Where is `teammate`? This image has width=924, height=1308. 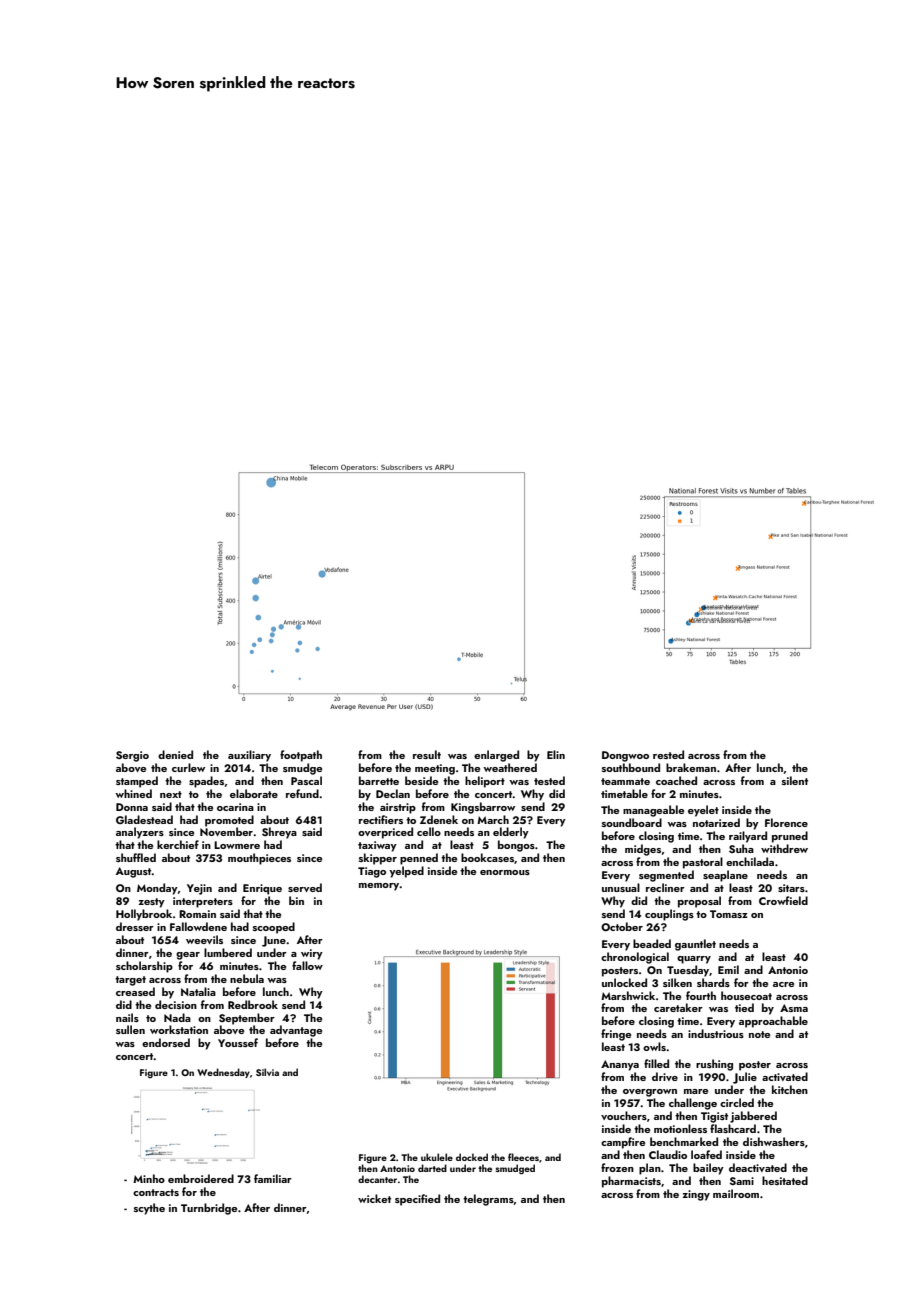
teammate is located at coordinates (625, 781).
